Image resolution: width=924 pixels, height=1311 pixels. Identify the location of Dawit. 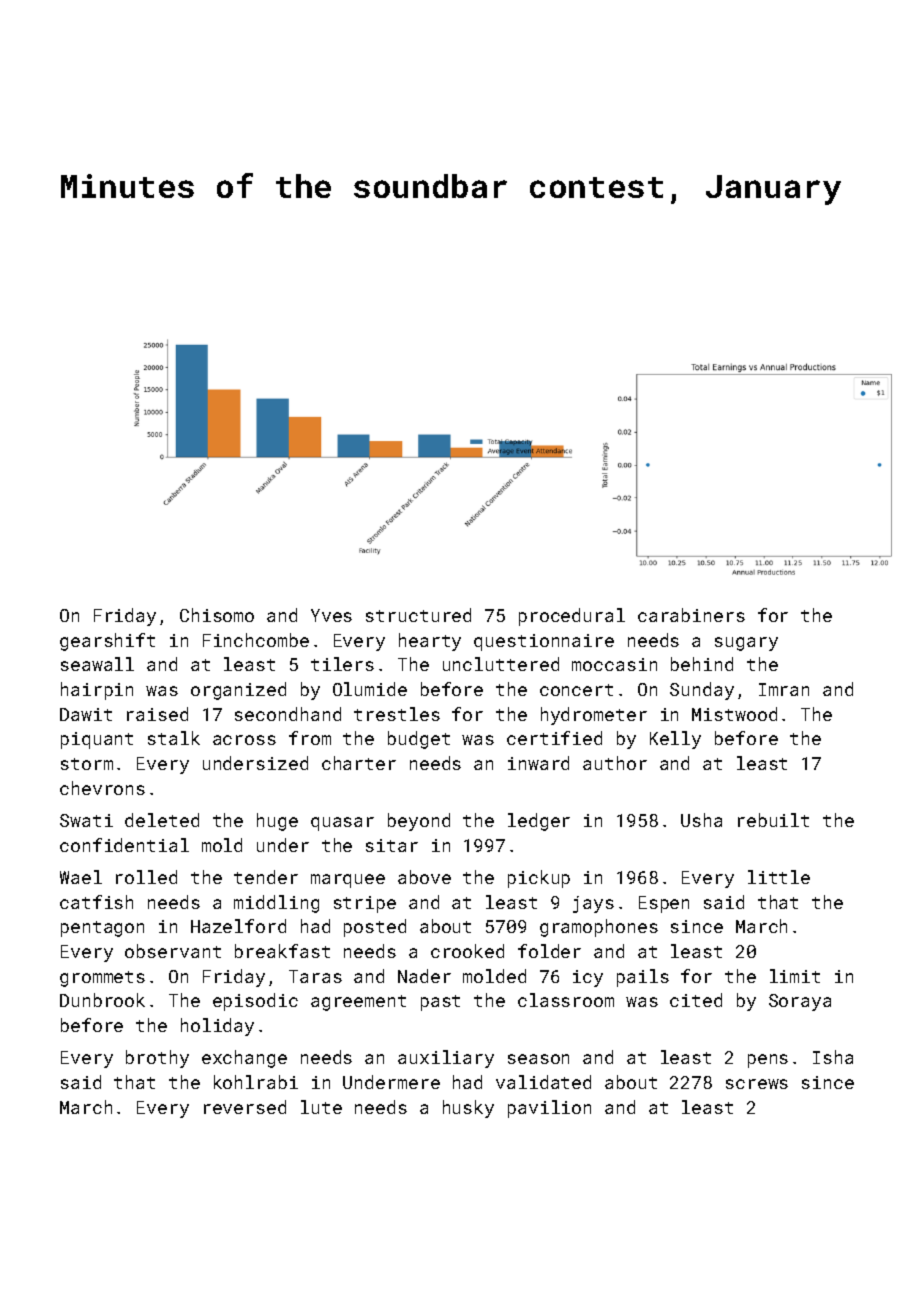
(86, 714).
